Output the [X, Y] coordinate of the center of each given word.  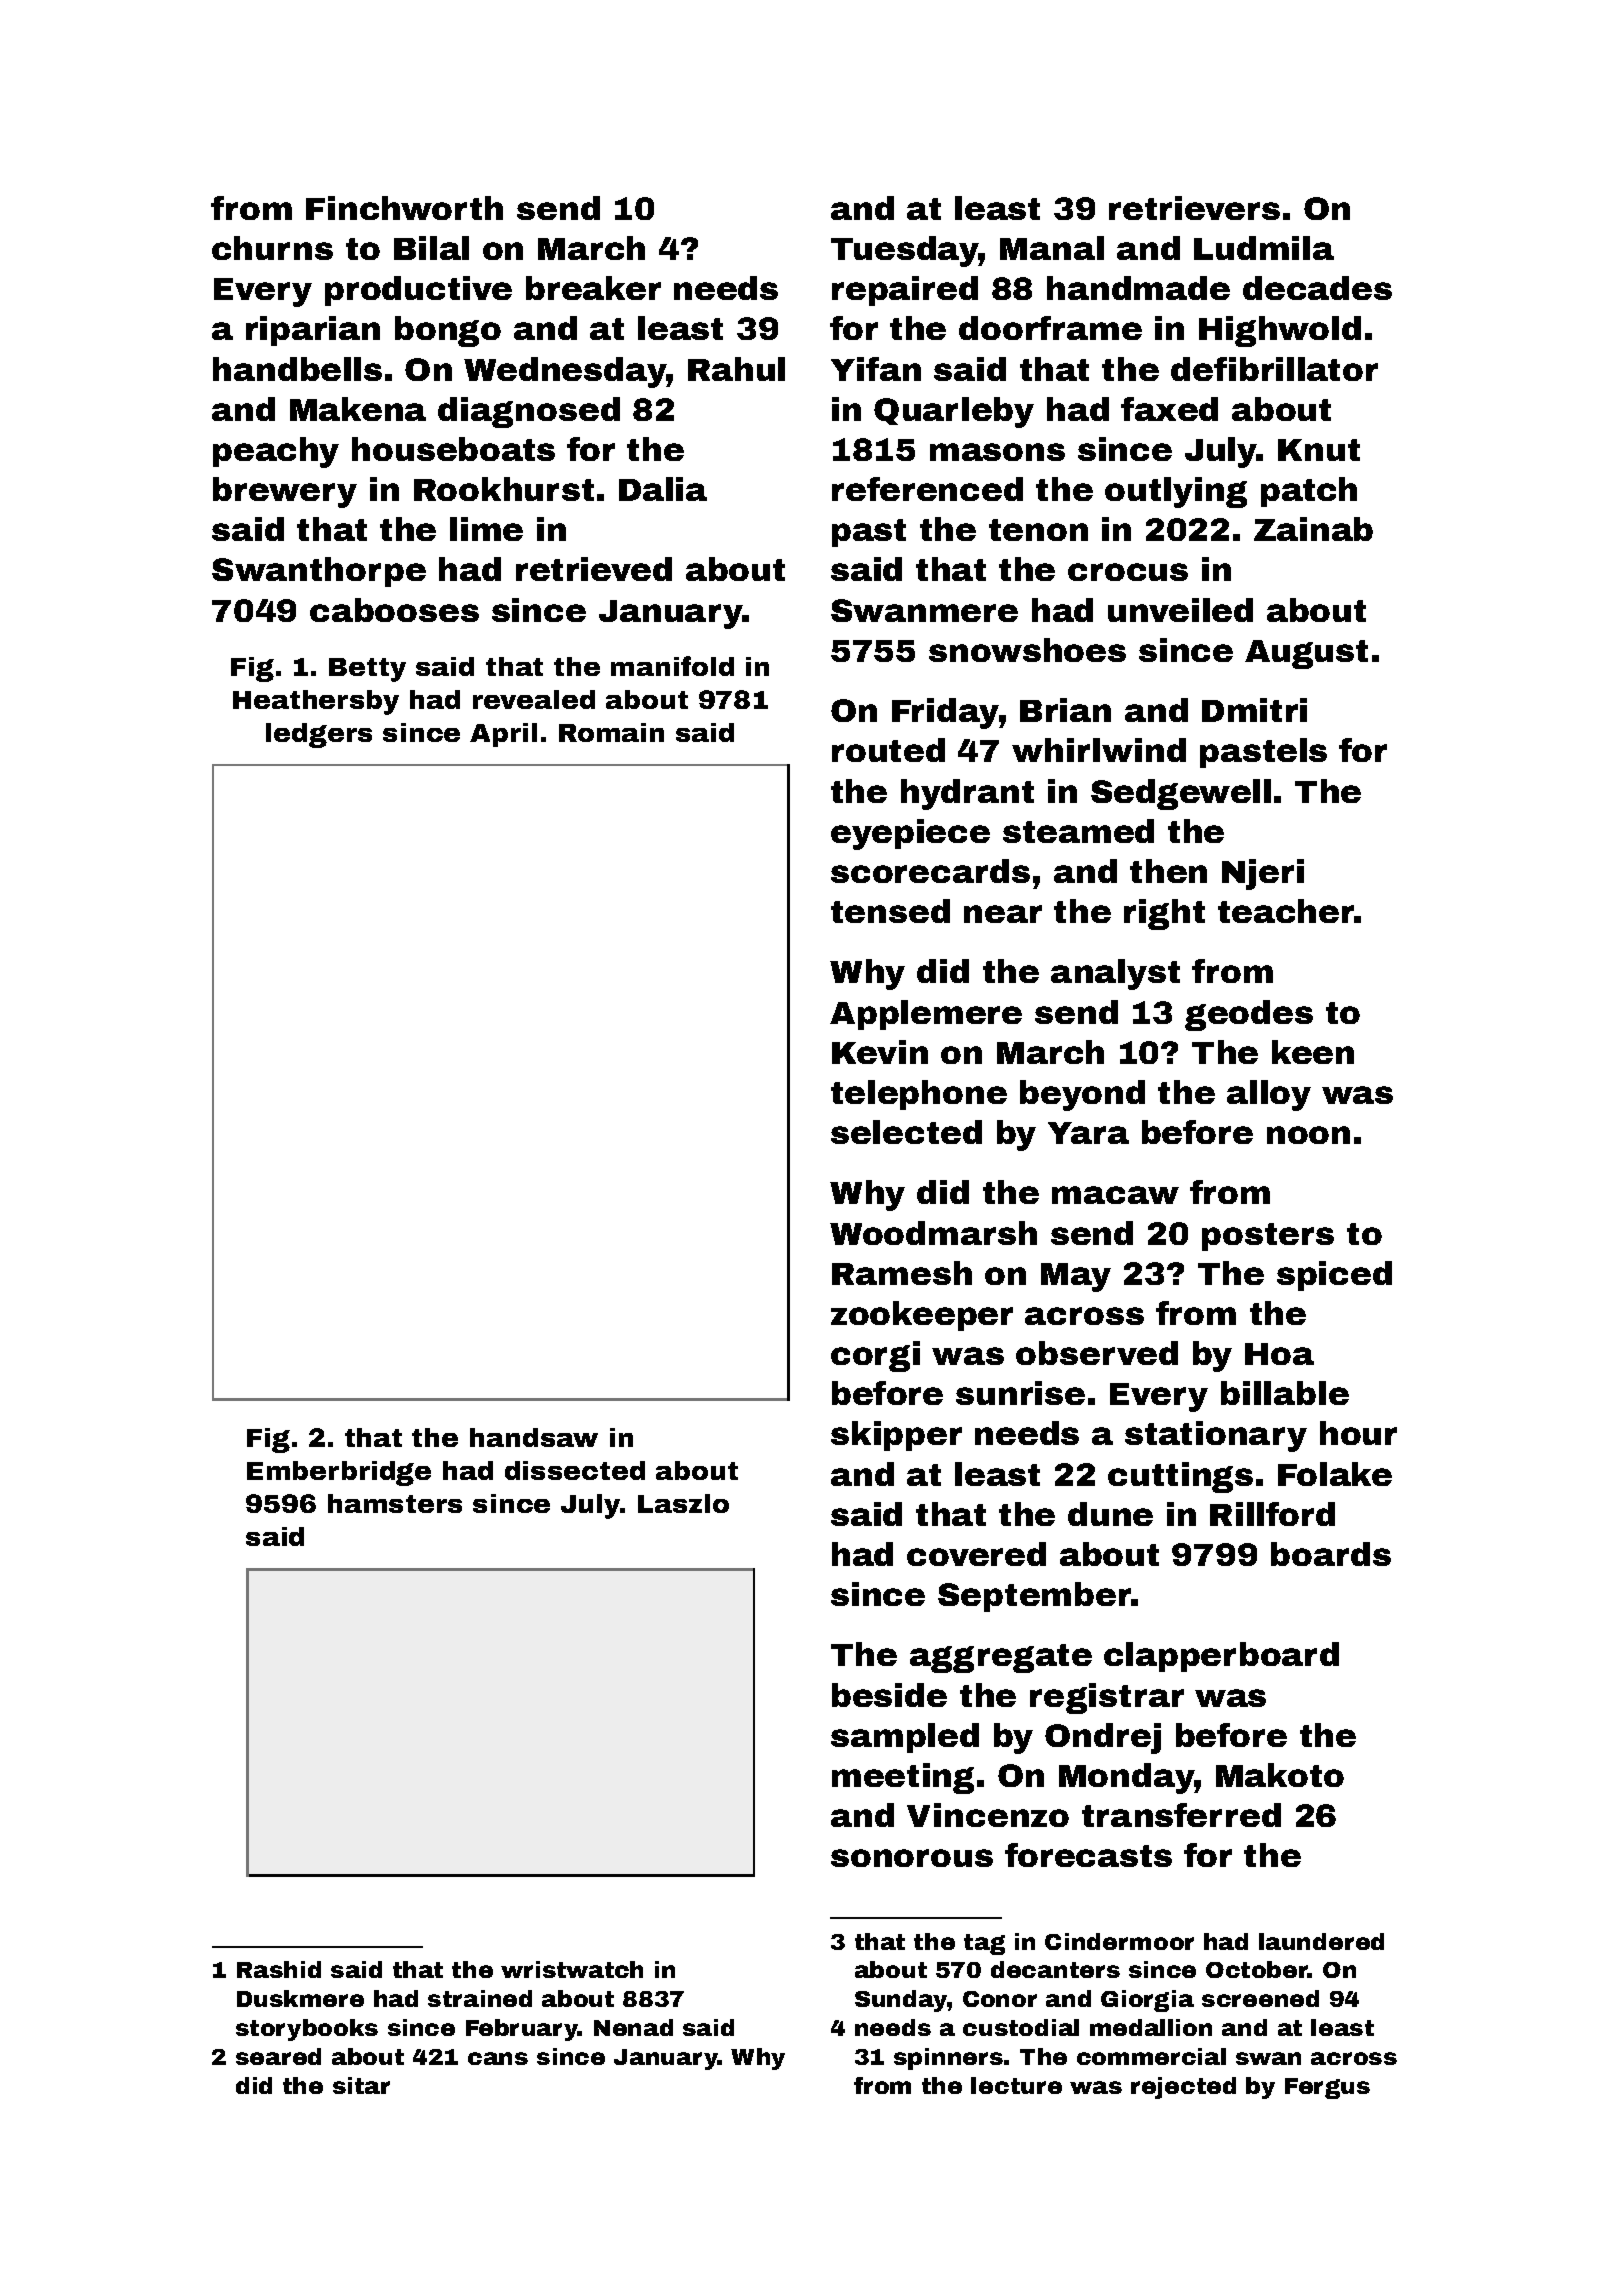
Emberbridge [339, 1473]
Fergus [1327, 2088]
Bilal [431, 248]
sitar [361, 2085]
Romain [611, 732]
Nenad [633, 2027]
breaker [593, 288]
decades [1317, 288]
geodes [1249, 1015]
